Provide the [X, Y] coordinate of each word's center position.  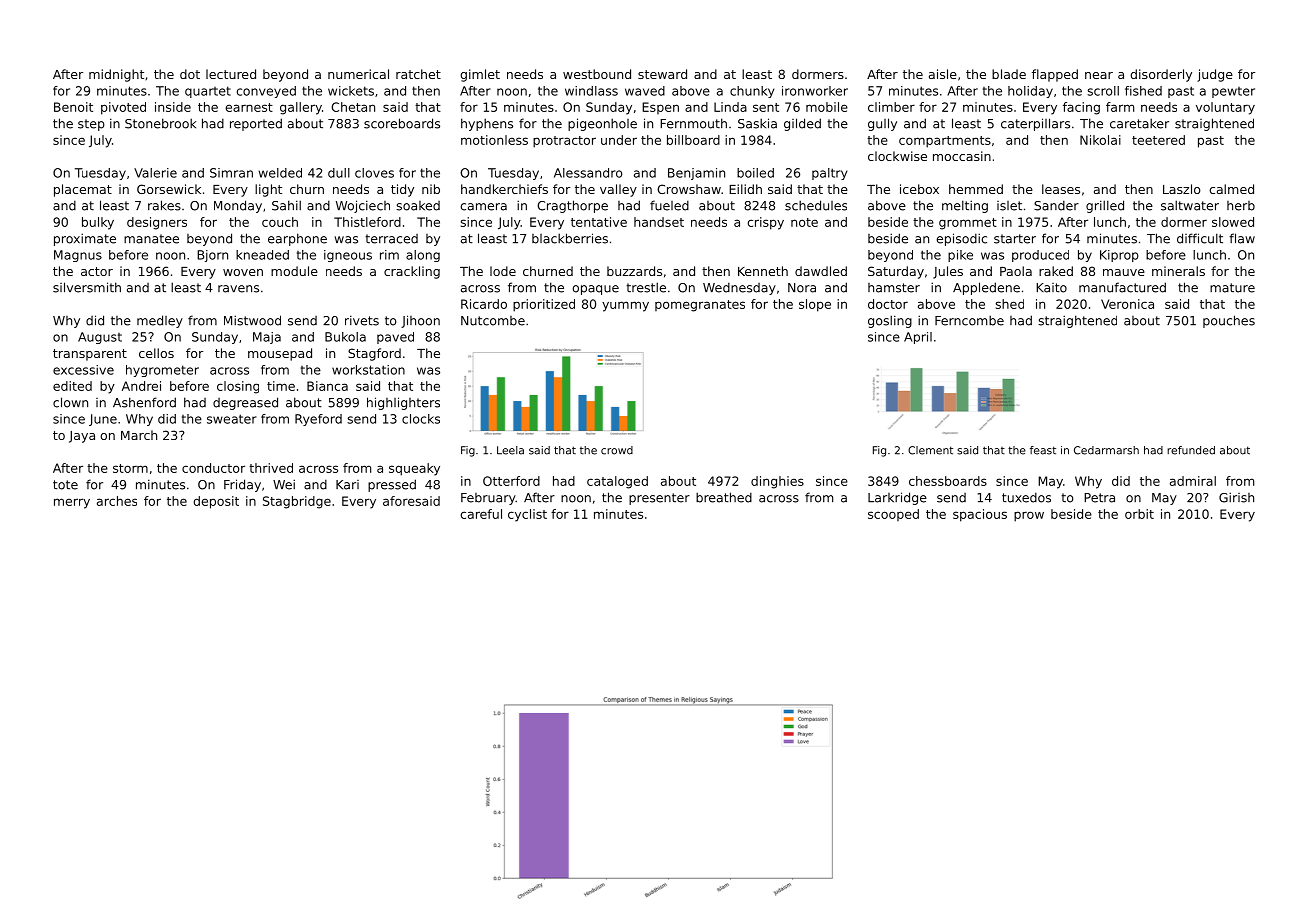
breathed [724, 497]
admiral [1193, 481]
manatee [151, 239]
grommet [968, 224]
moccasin [962, 156]
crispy [765, 223]
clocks [421, 419]
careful [481, 514]
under [619, 140]
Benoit [73, 107]
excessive [83, 370]
